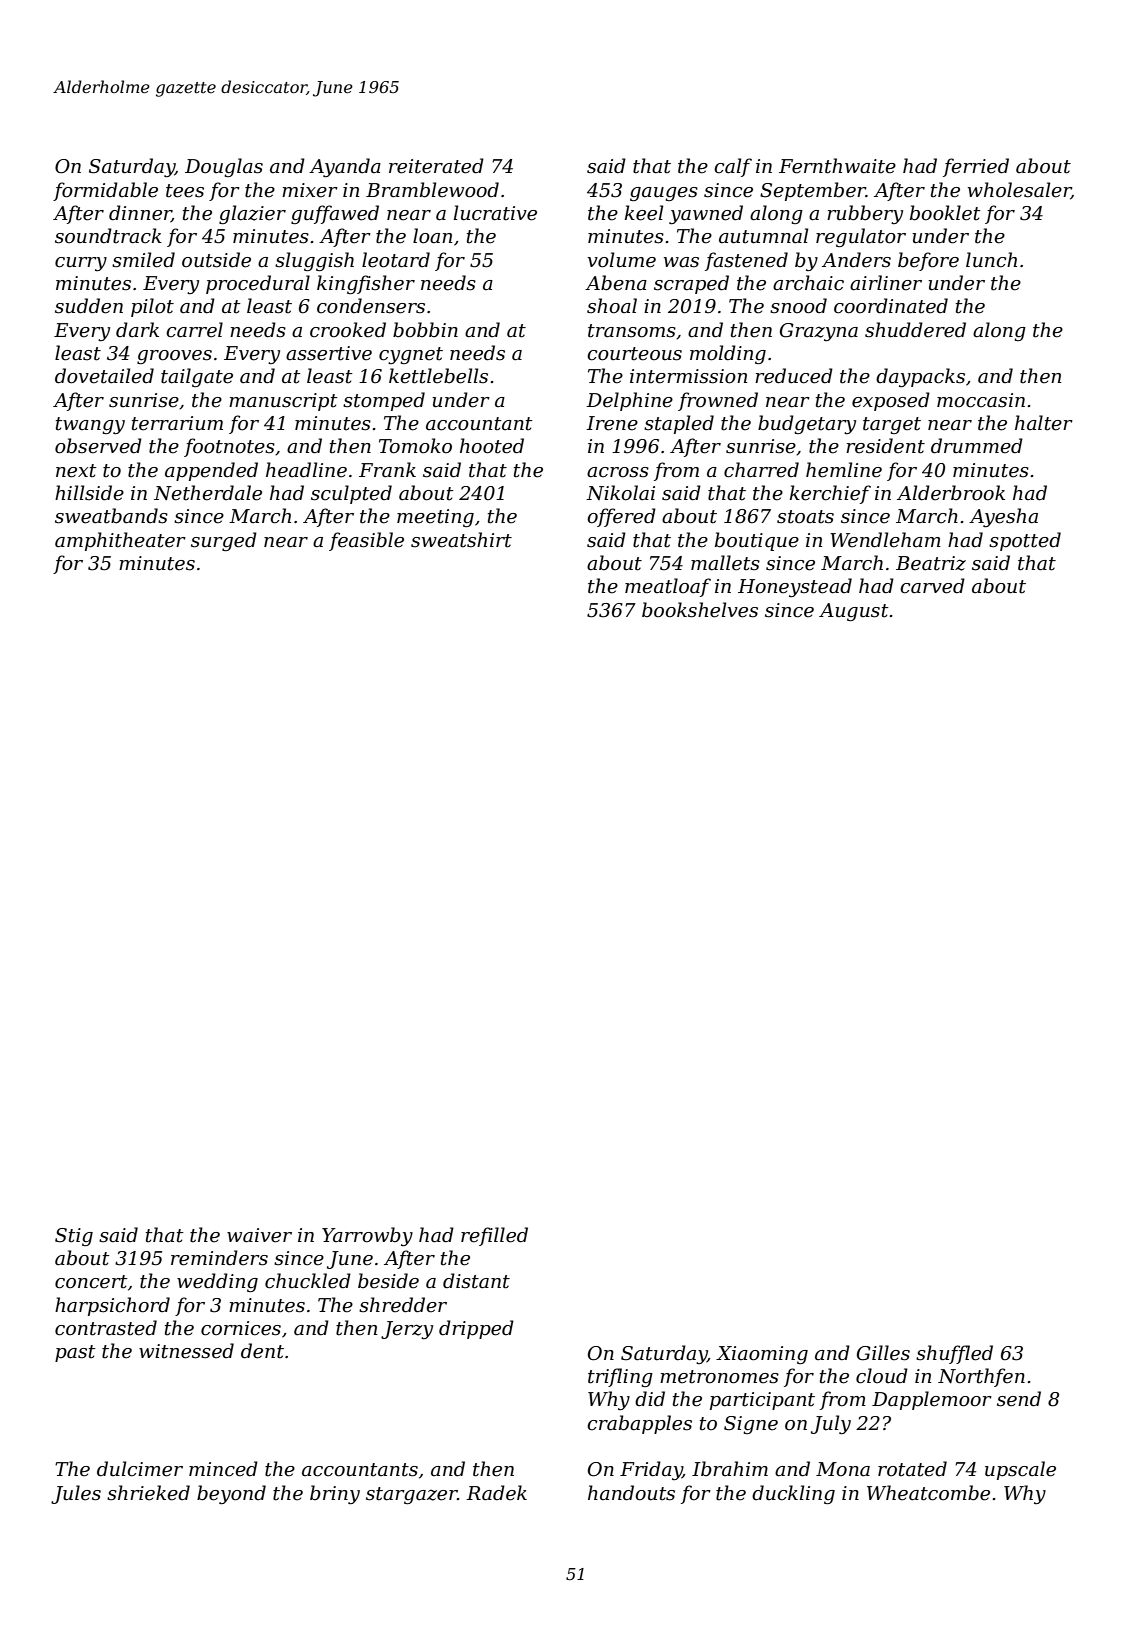  I want to click on amphitheater, so click(120, 541).
